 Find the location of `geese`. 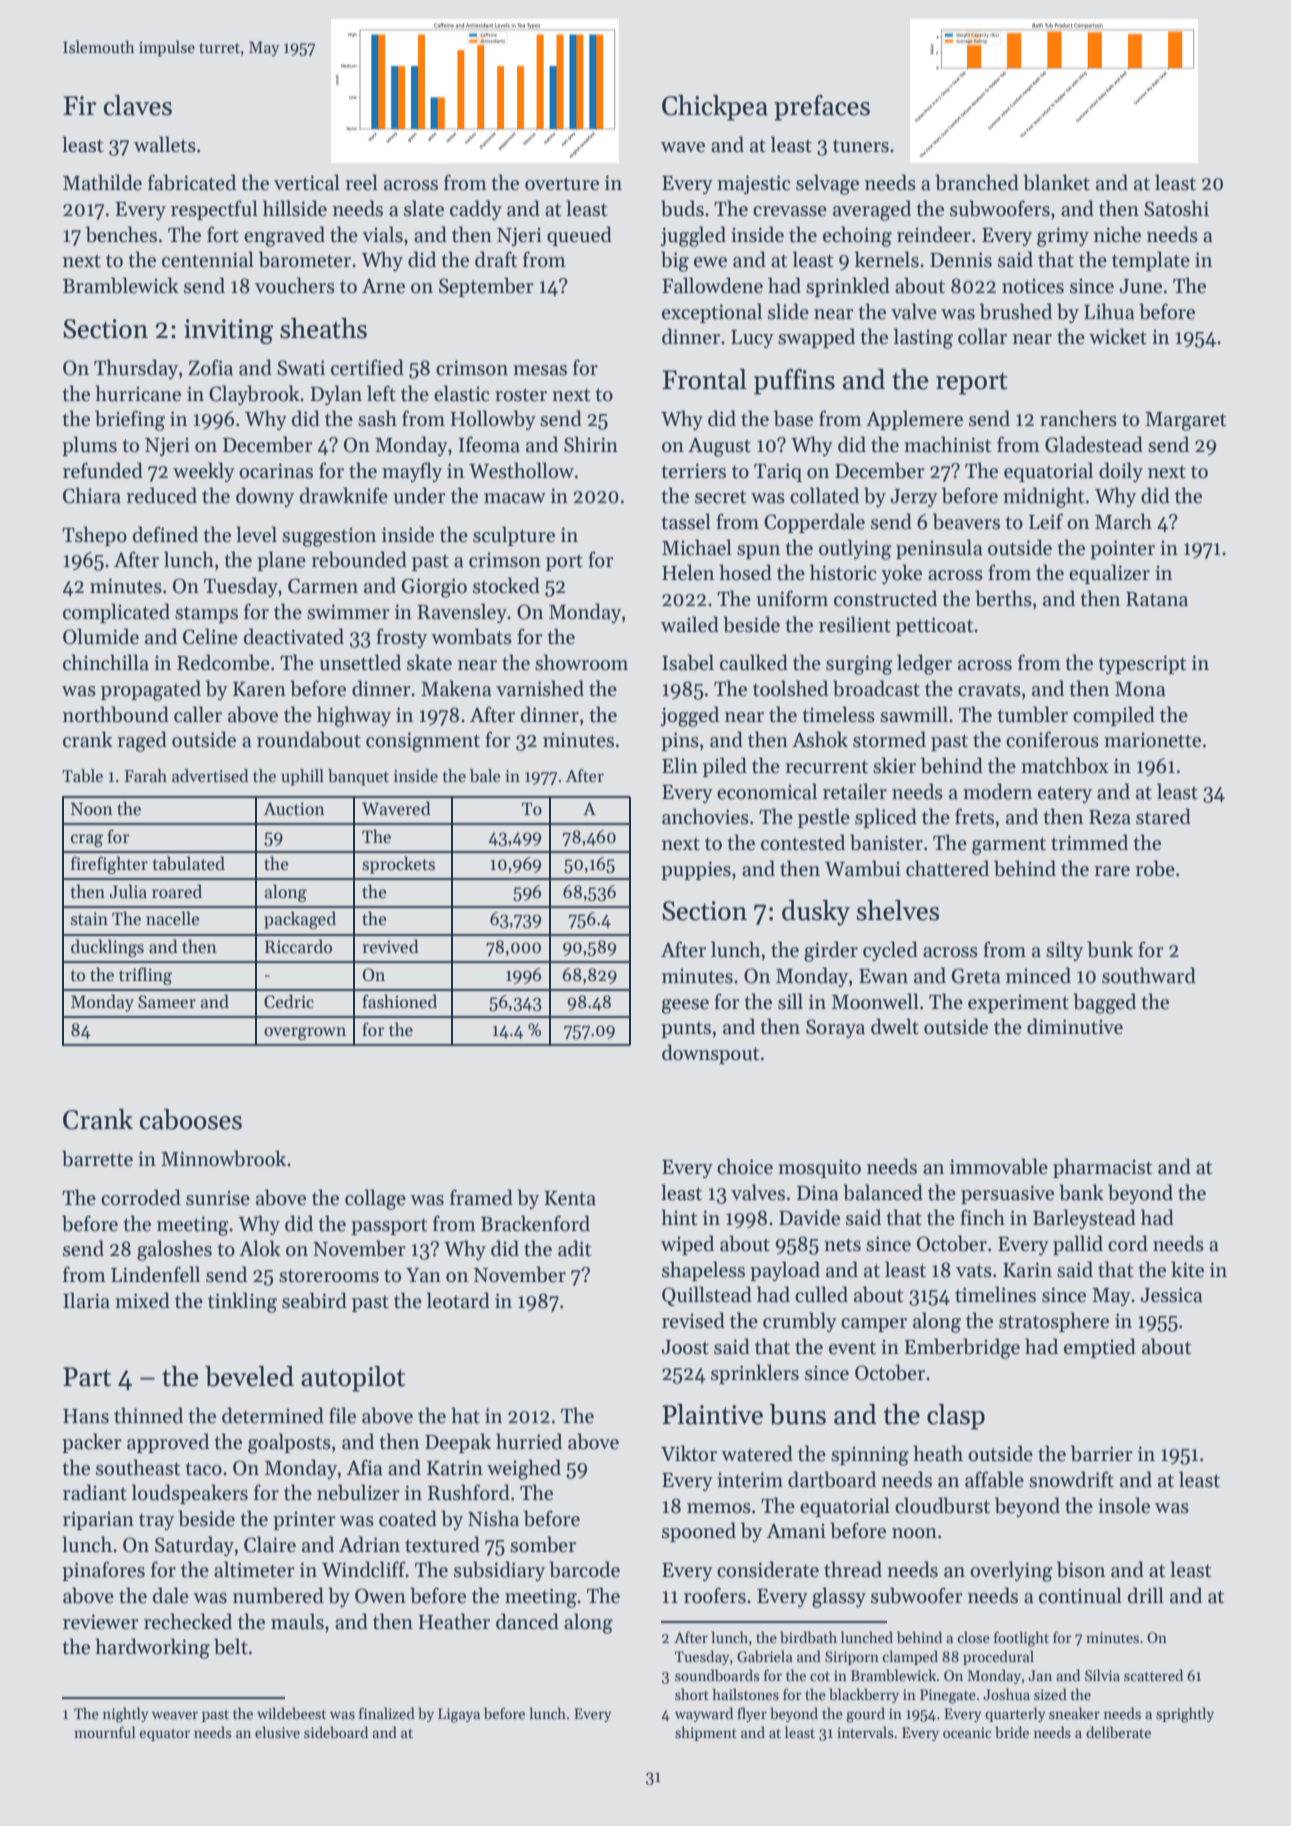

geese is located at coordinates (685, 1006).
